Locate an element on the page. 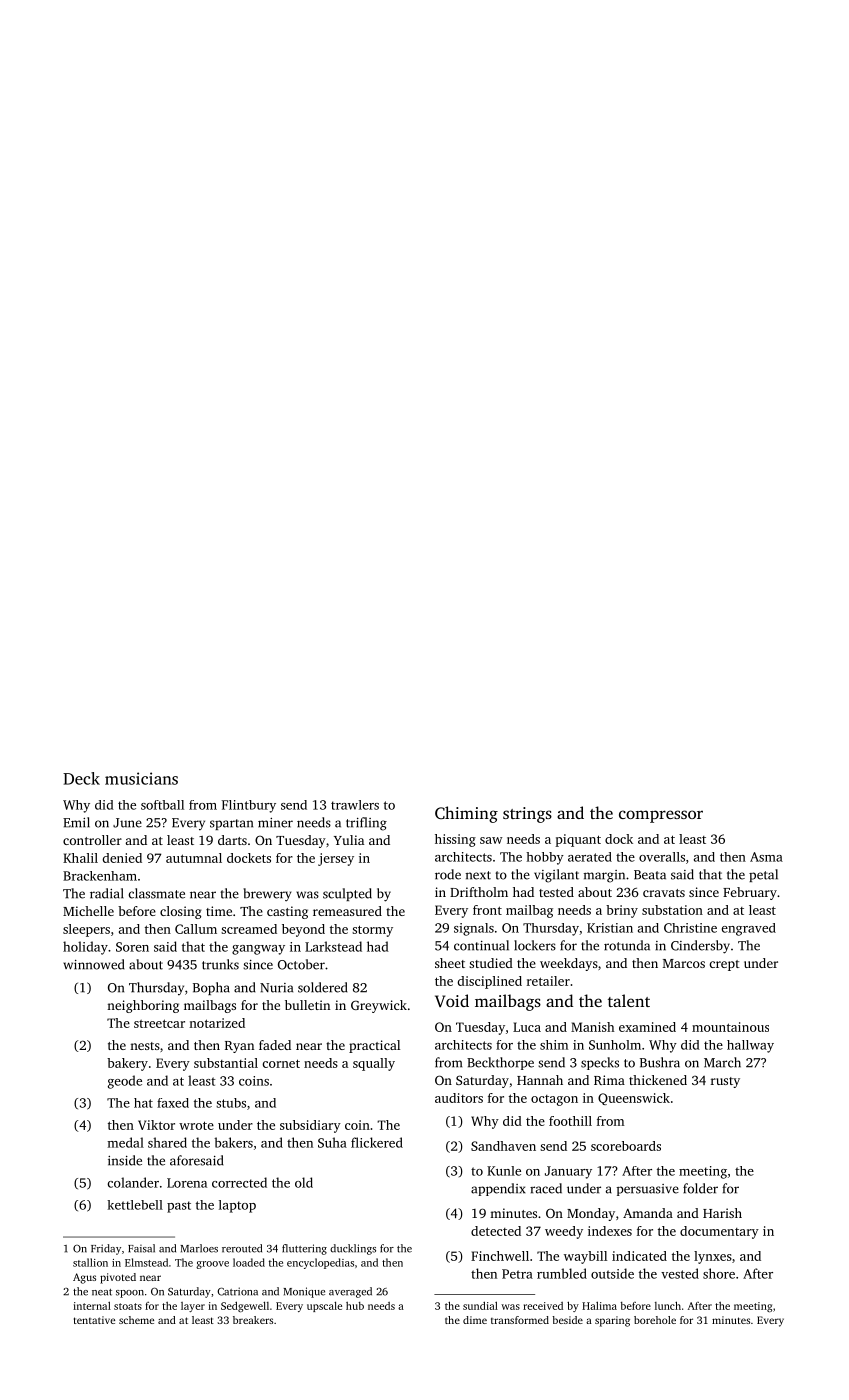 The width and height of the page is (849, 1400). raced is located at coordinates (546, 1188).
